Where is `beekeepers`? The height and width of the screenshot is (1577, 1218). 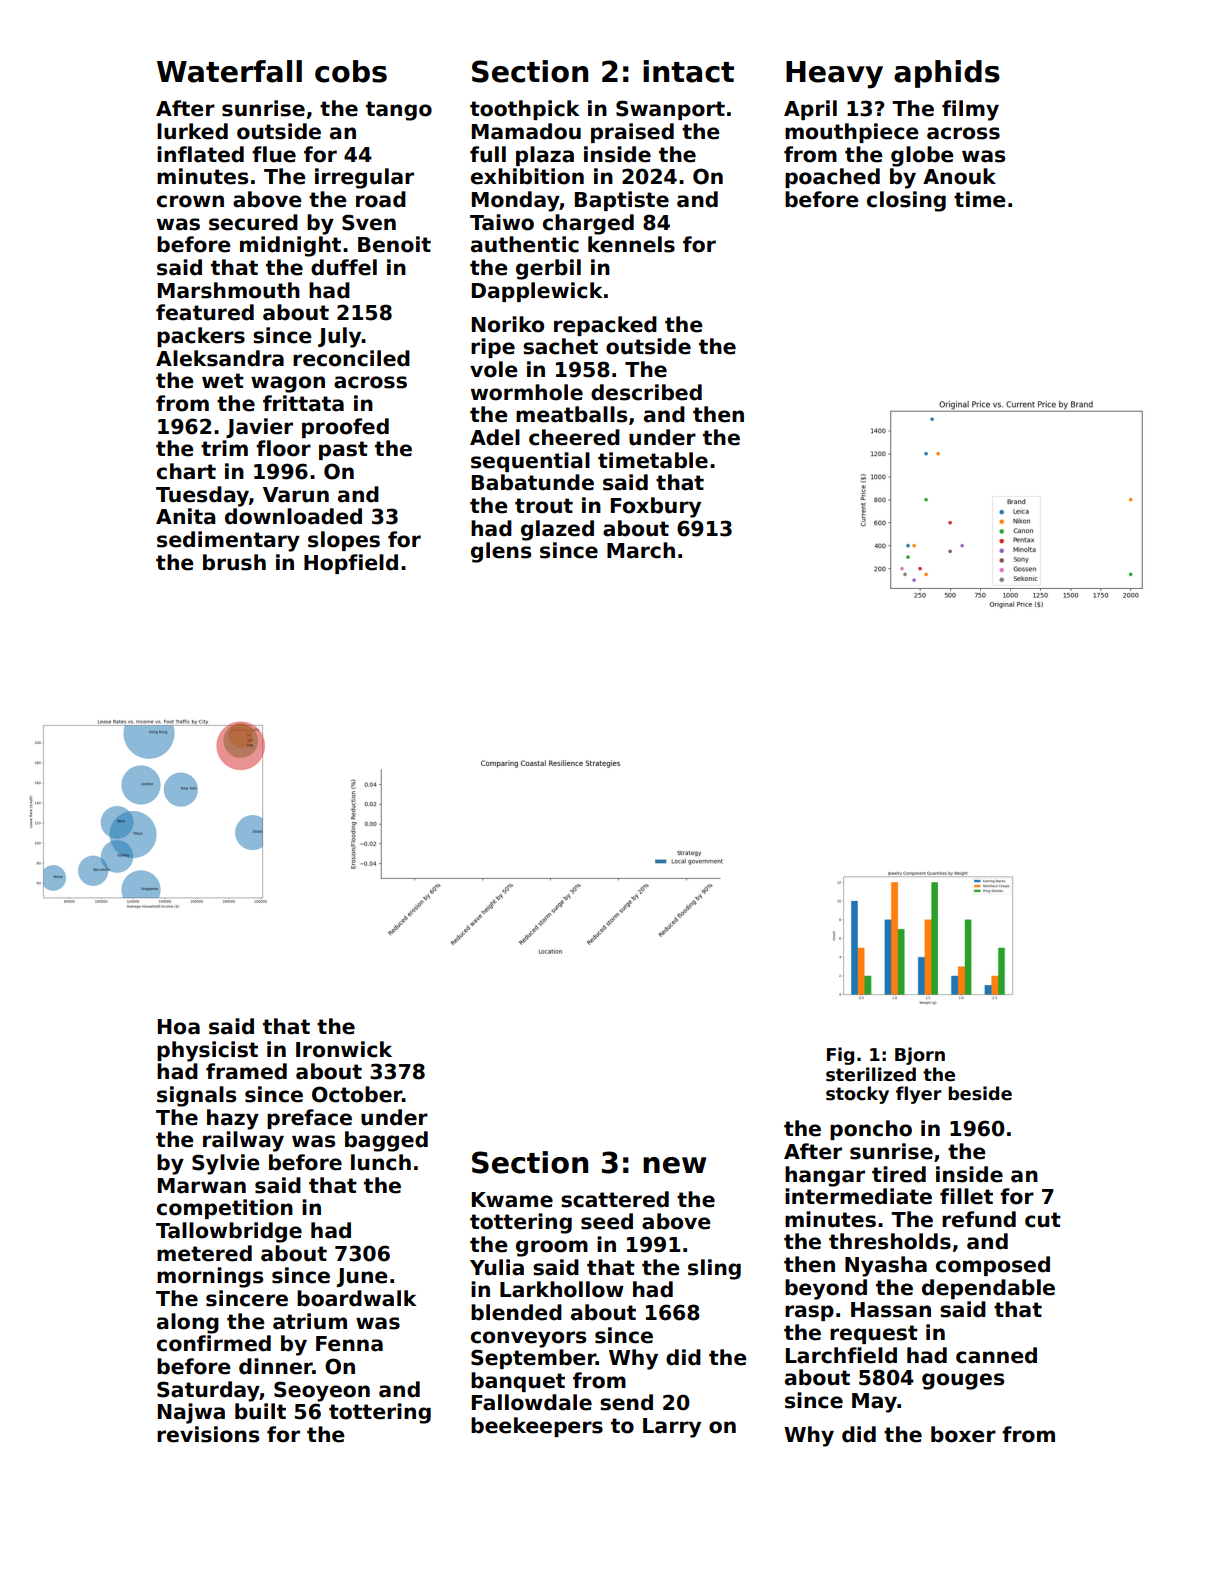
beekeepers is located at coordinates (537, 1427).
